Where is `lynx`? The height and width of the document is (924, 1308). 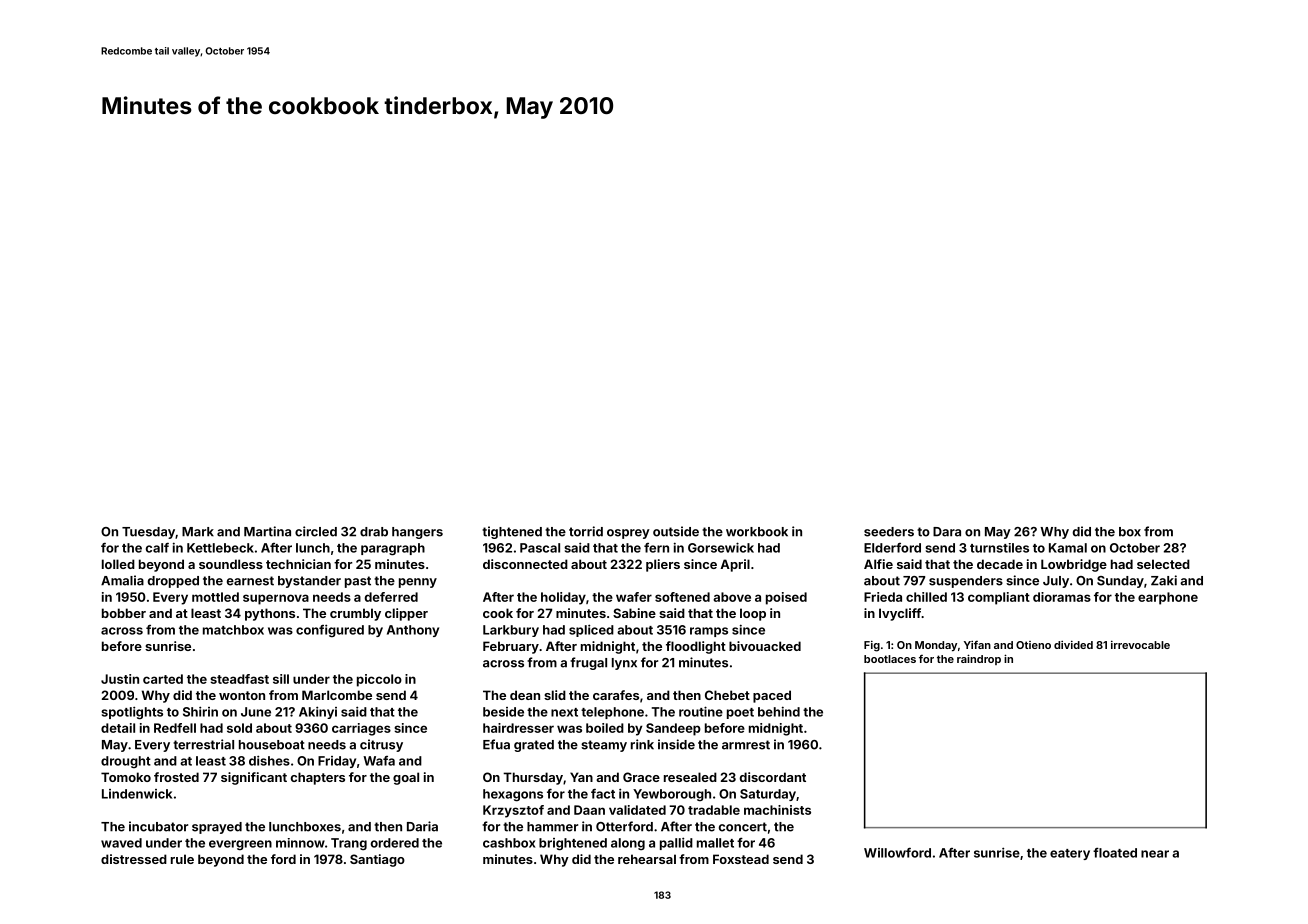
lynx is located at coordinates (624, 664).
